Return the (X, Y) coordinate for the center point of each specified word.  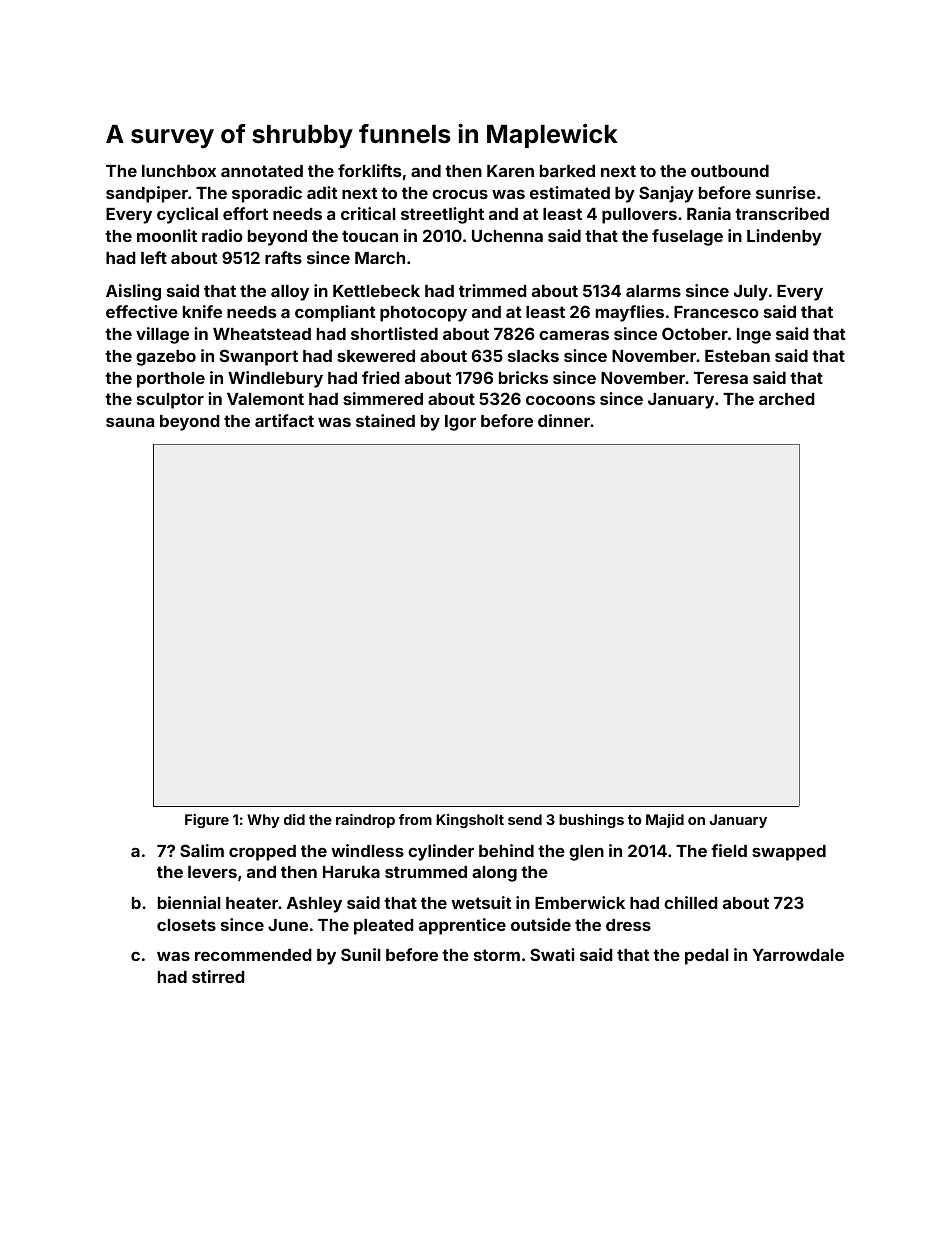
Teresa (721, 378)
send (525, 819)
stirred (218, 976)
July (751, 293)
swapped (789, 853)
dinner (564, 420)
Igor (460, 423)
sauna (130, 422)
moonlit (167, 235)
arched (787, 399)
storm (497, 955)
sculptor (170, 401)
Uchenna (507, 236)
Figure (207, 821)
